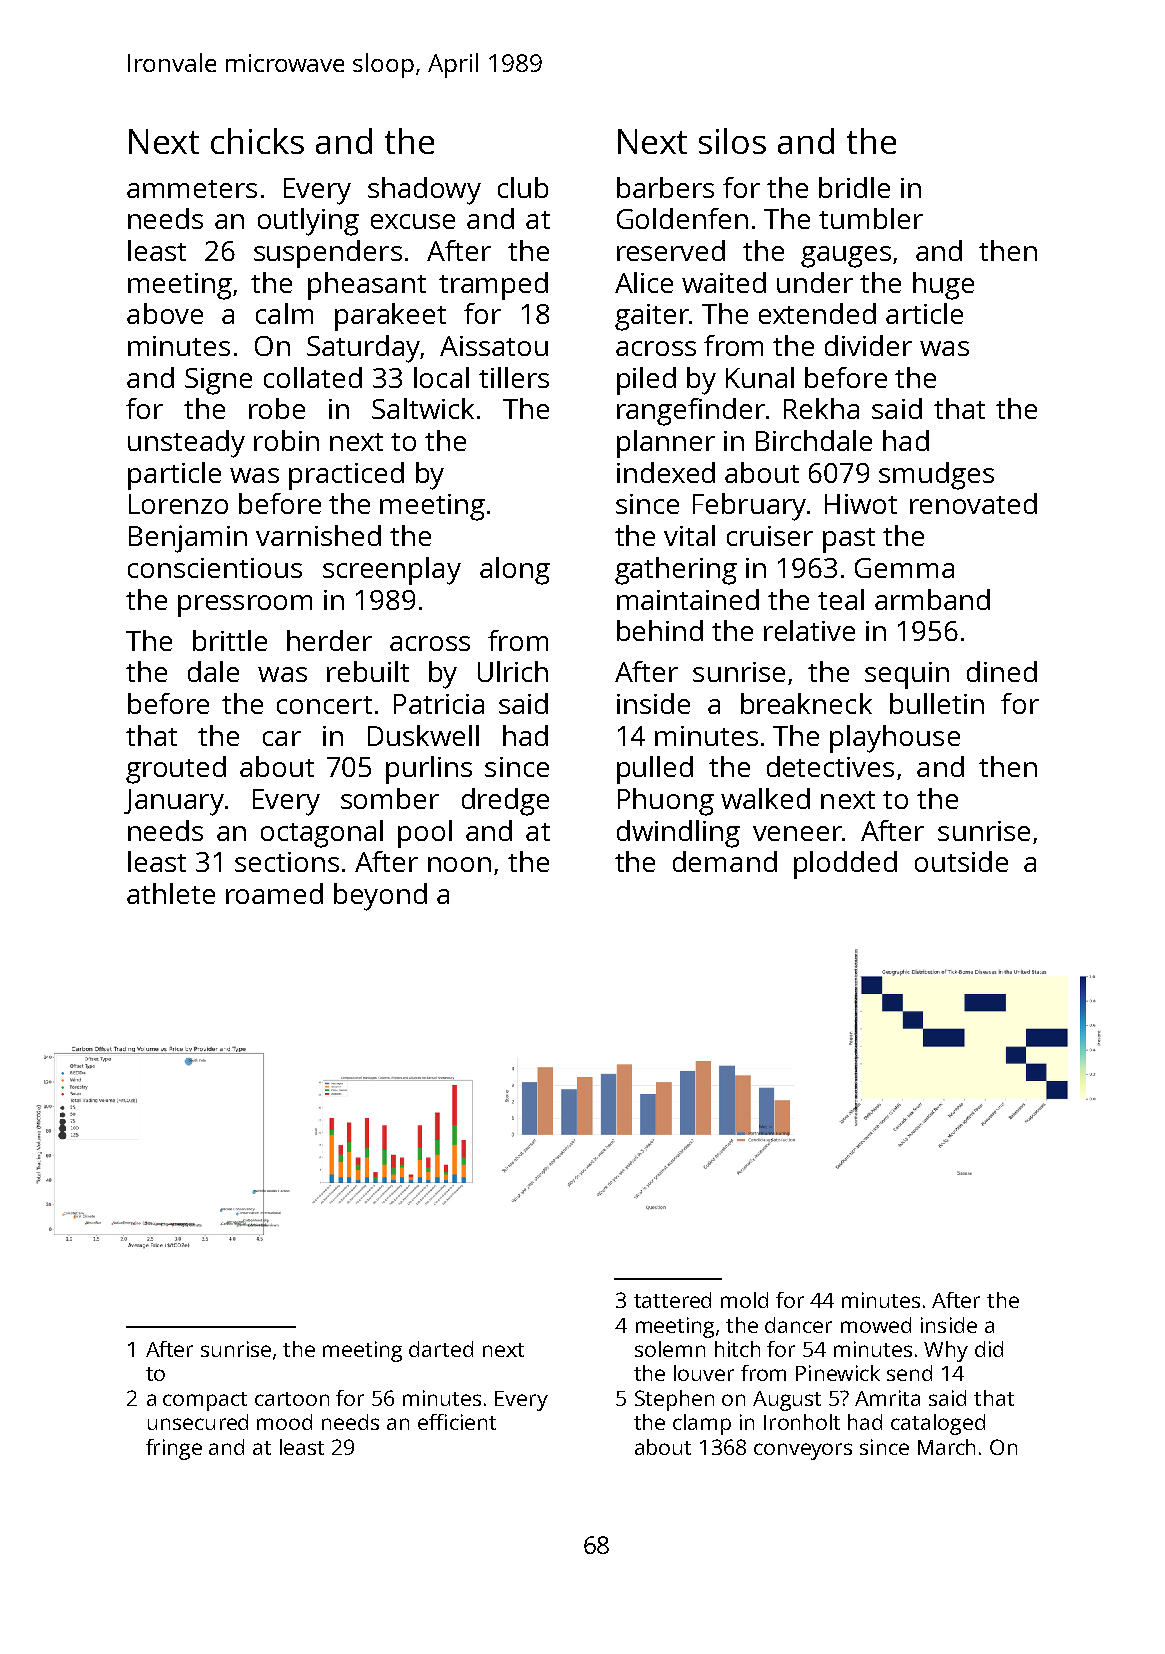  I want to click on barbers, so click(665, 187).
